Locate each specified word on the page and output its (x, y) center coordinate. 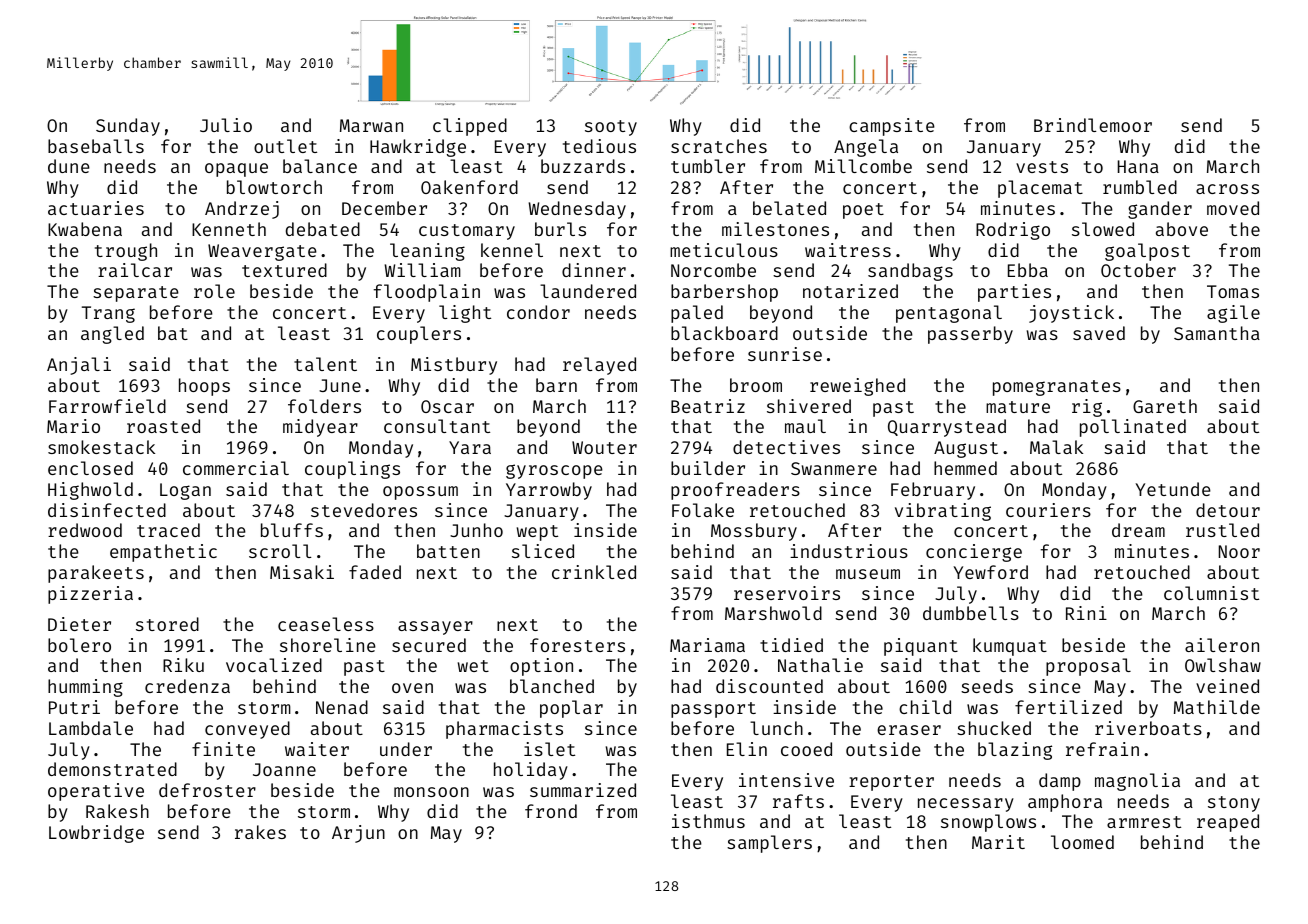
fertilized (1068, 707)
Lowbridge (96, 834)
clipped (470, 127)
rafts (798, 801)
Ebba (1028, 270)
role (214, 291)
